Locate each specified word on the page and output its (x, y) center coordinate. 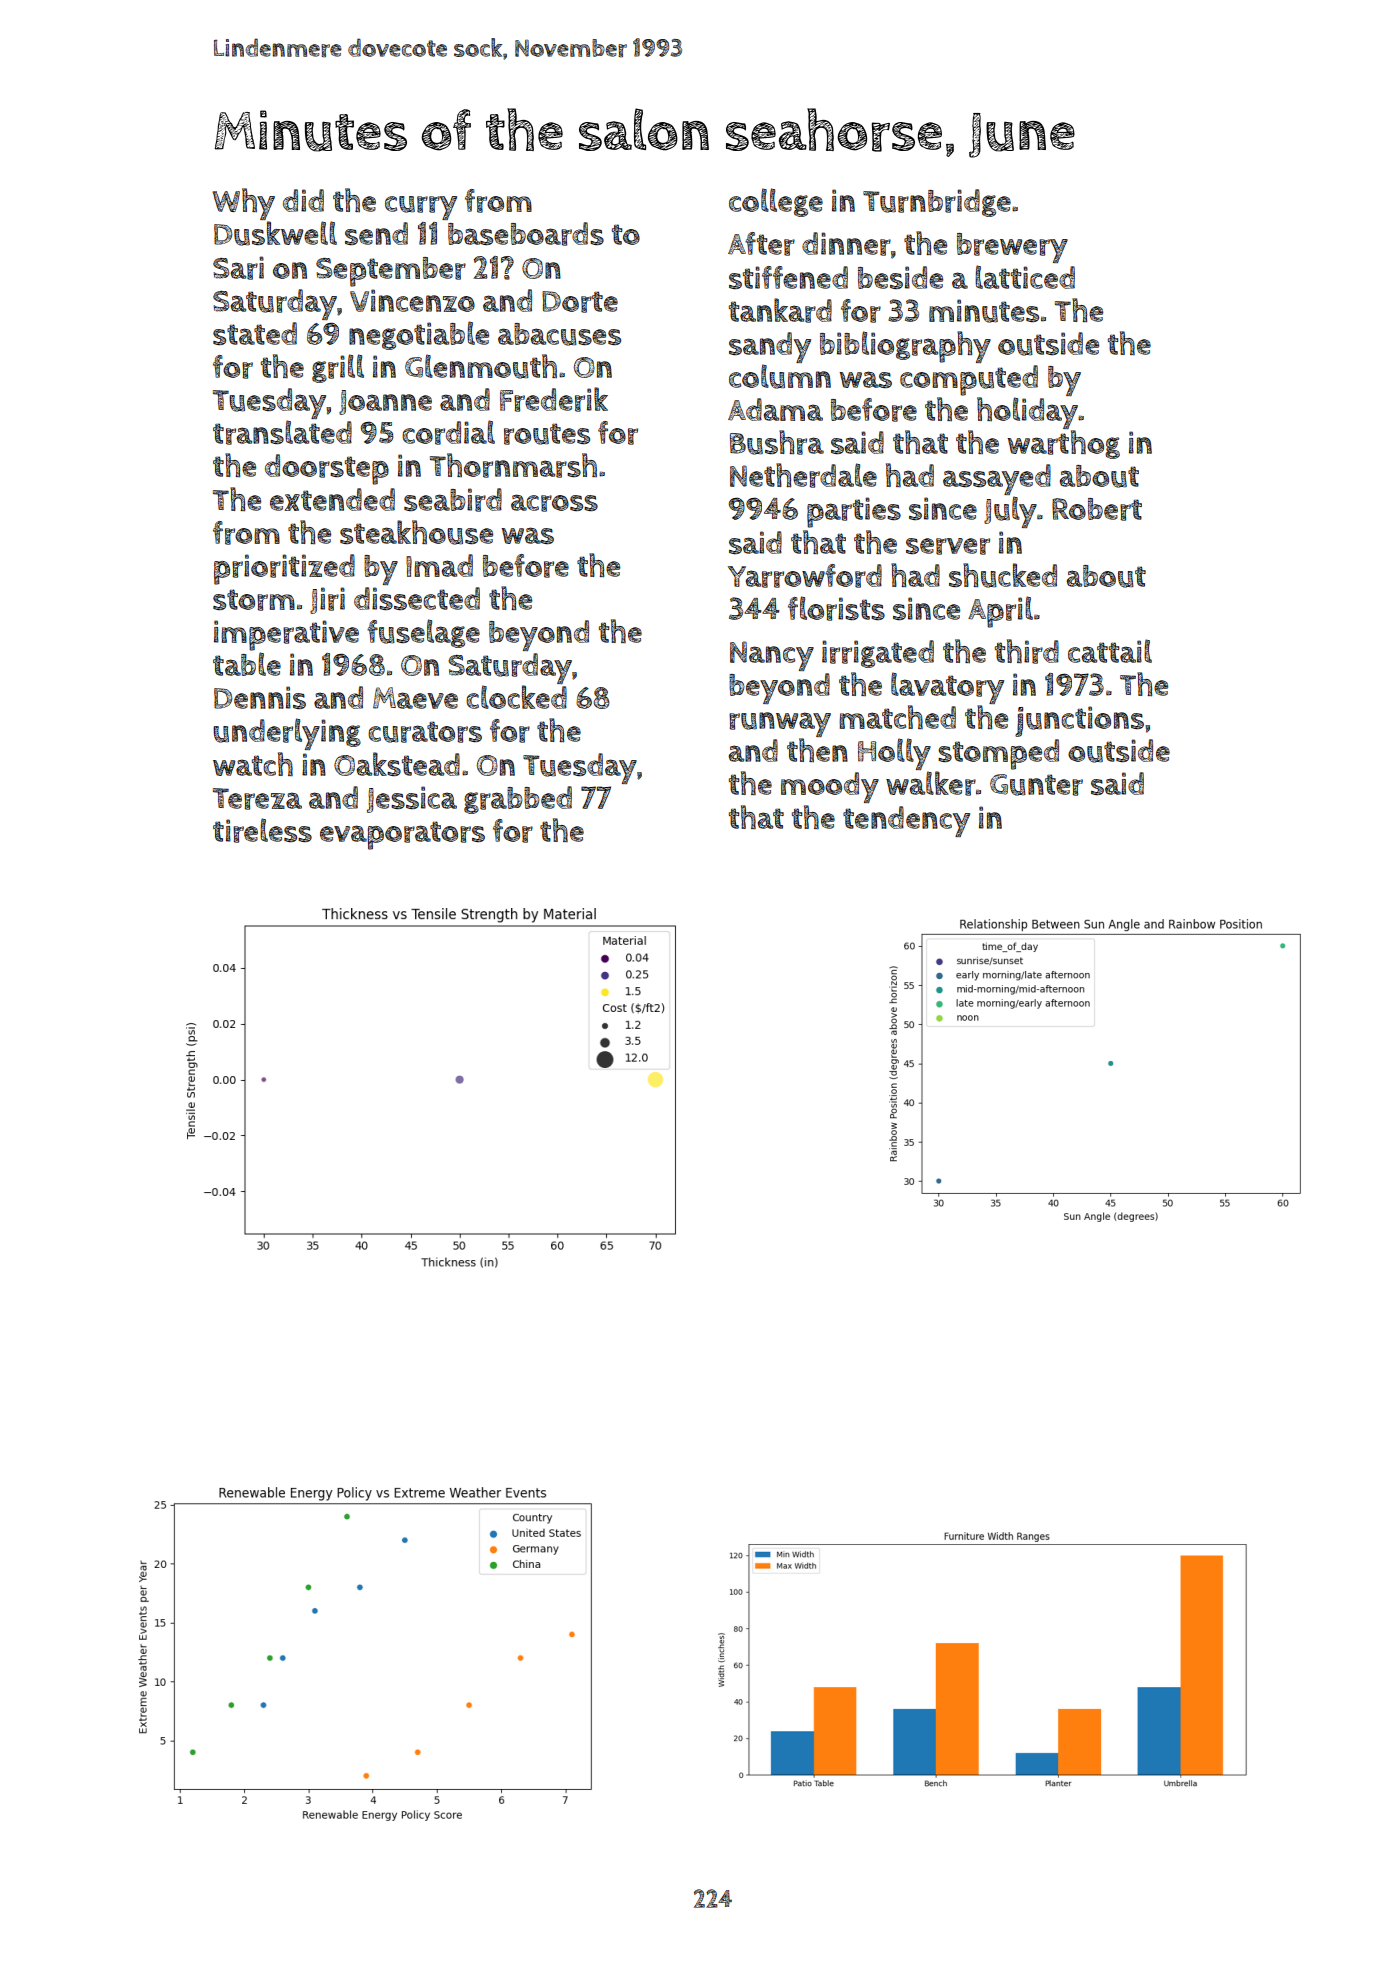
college (776, 202)
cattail (1110, 651)
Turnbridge (937, 203)
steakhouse (416, 532)
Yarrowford (805, 576)
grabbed (518, 800)
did (303, 200)
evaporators (402, 835)
